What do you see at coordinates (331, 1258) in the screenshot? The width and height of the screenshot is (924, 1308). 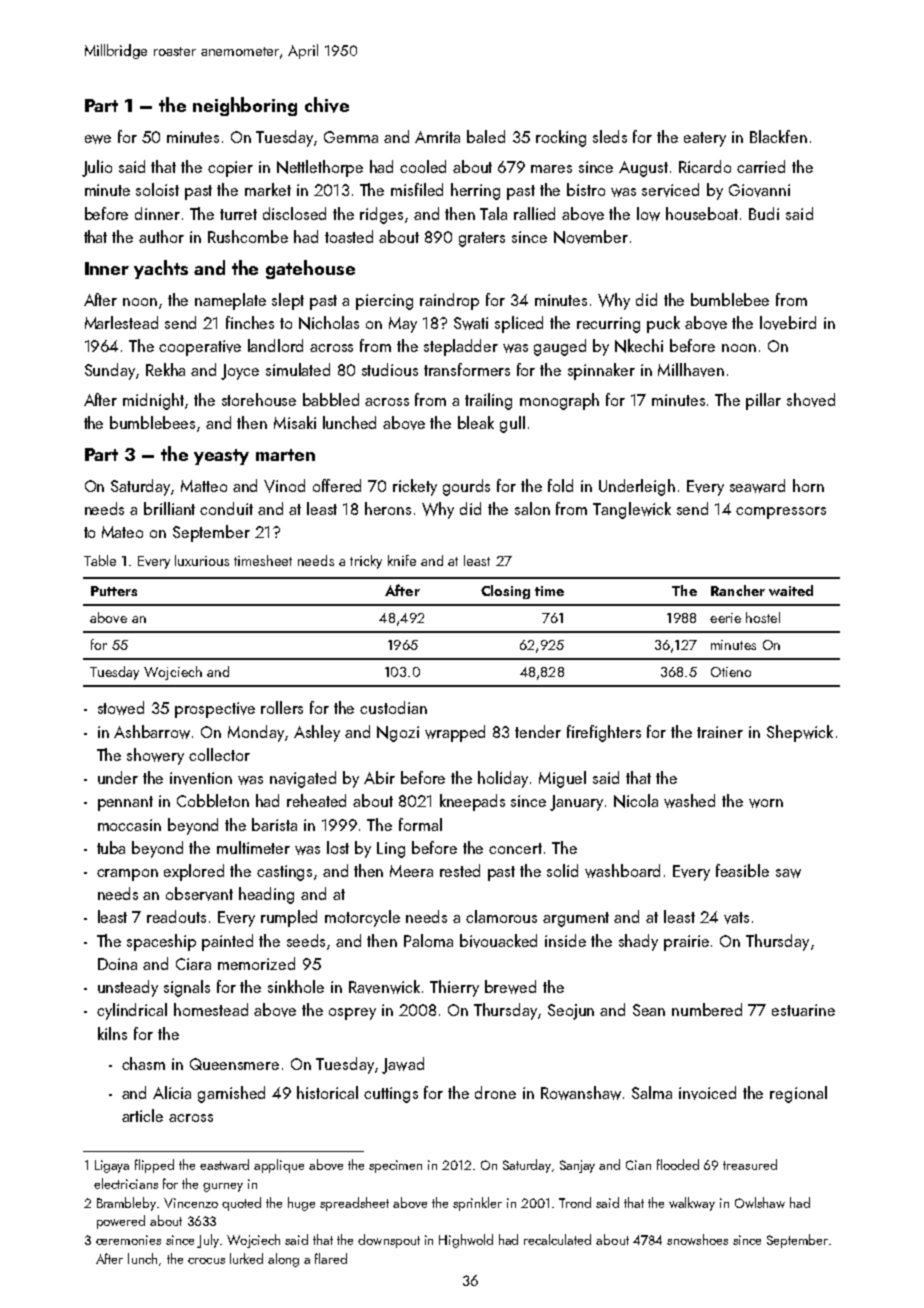 I see `flared` at bounding box center [331, 1258].
